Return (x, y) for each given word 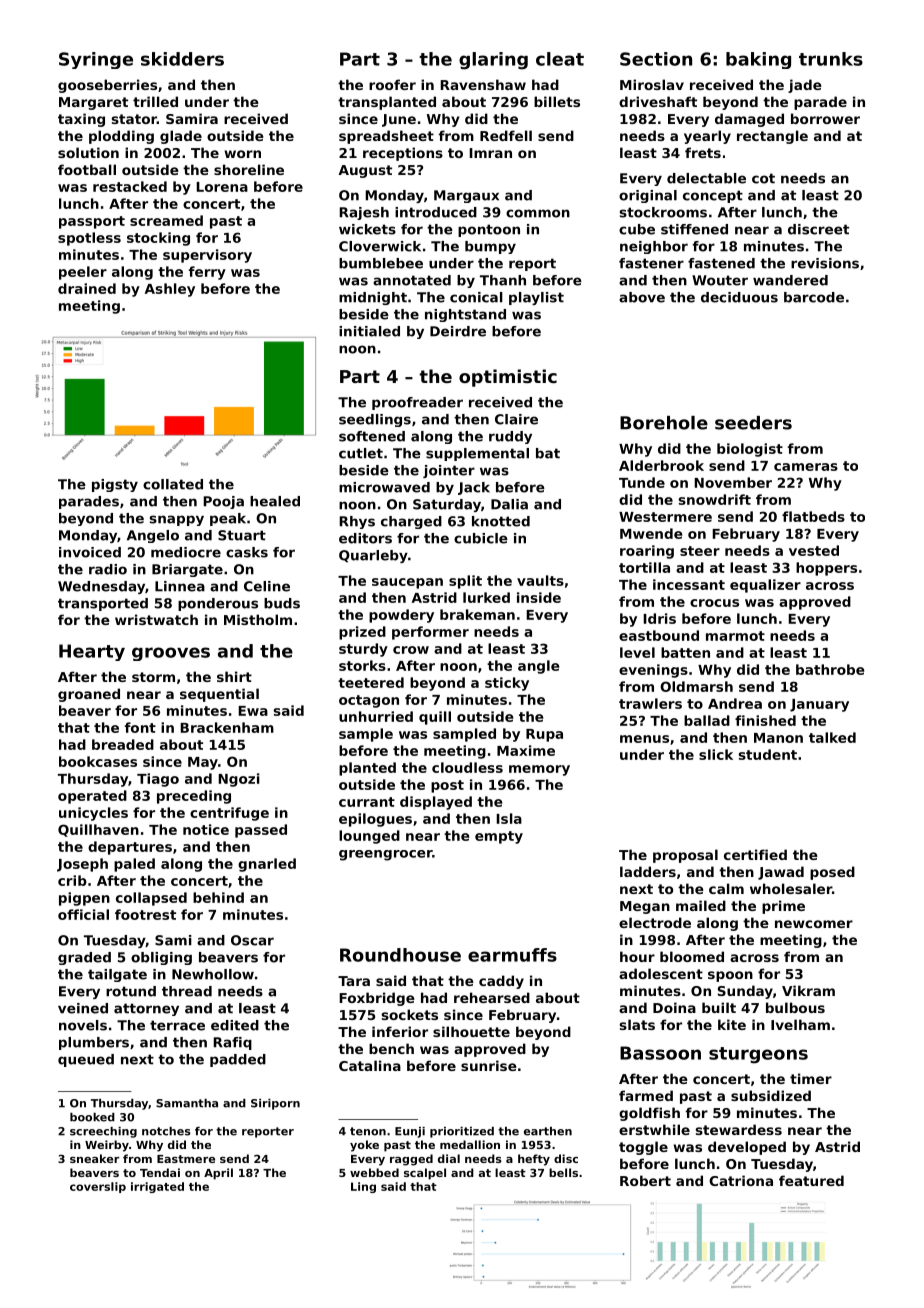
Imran (490, 153)
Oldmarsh (696, 686)
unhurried (376, 716)
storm (153, 677)
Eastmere (186, 1159)
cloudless (467, 767)
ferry (207, 273)
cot (763, 178)
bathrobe (830, 669)
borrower (825, 118)
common (538, 213)
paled (134, 865)
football (87, 169)
